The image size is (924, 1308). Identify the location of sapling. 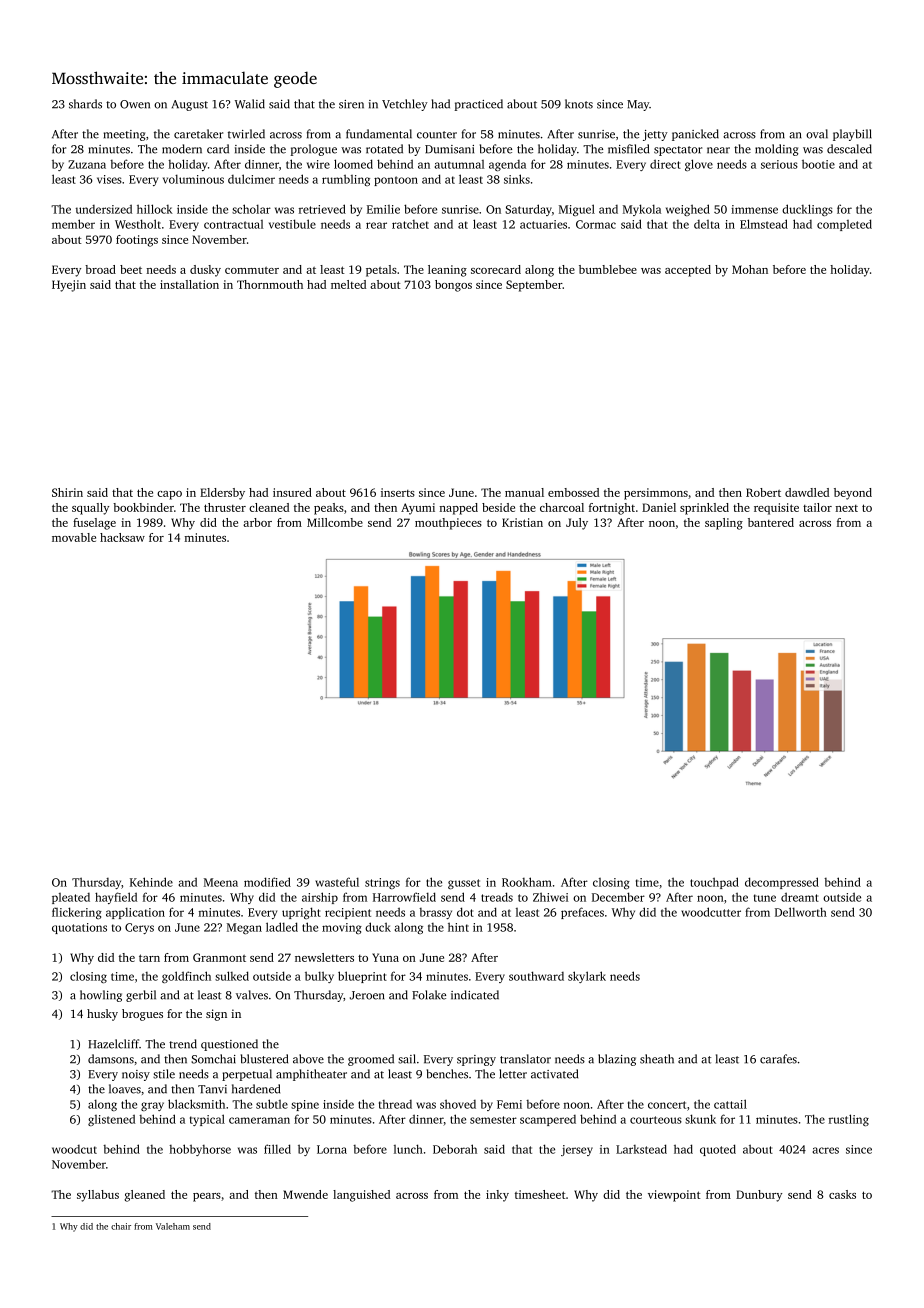
(724, 524).
